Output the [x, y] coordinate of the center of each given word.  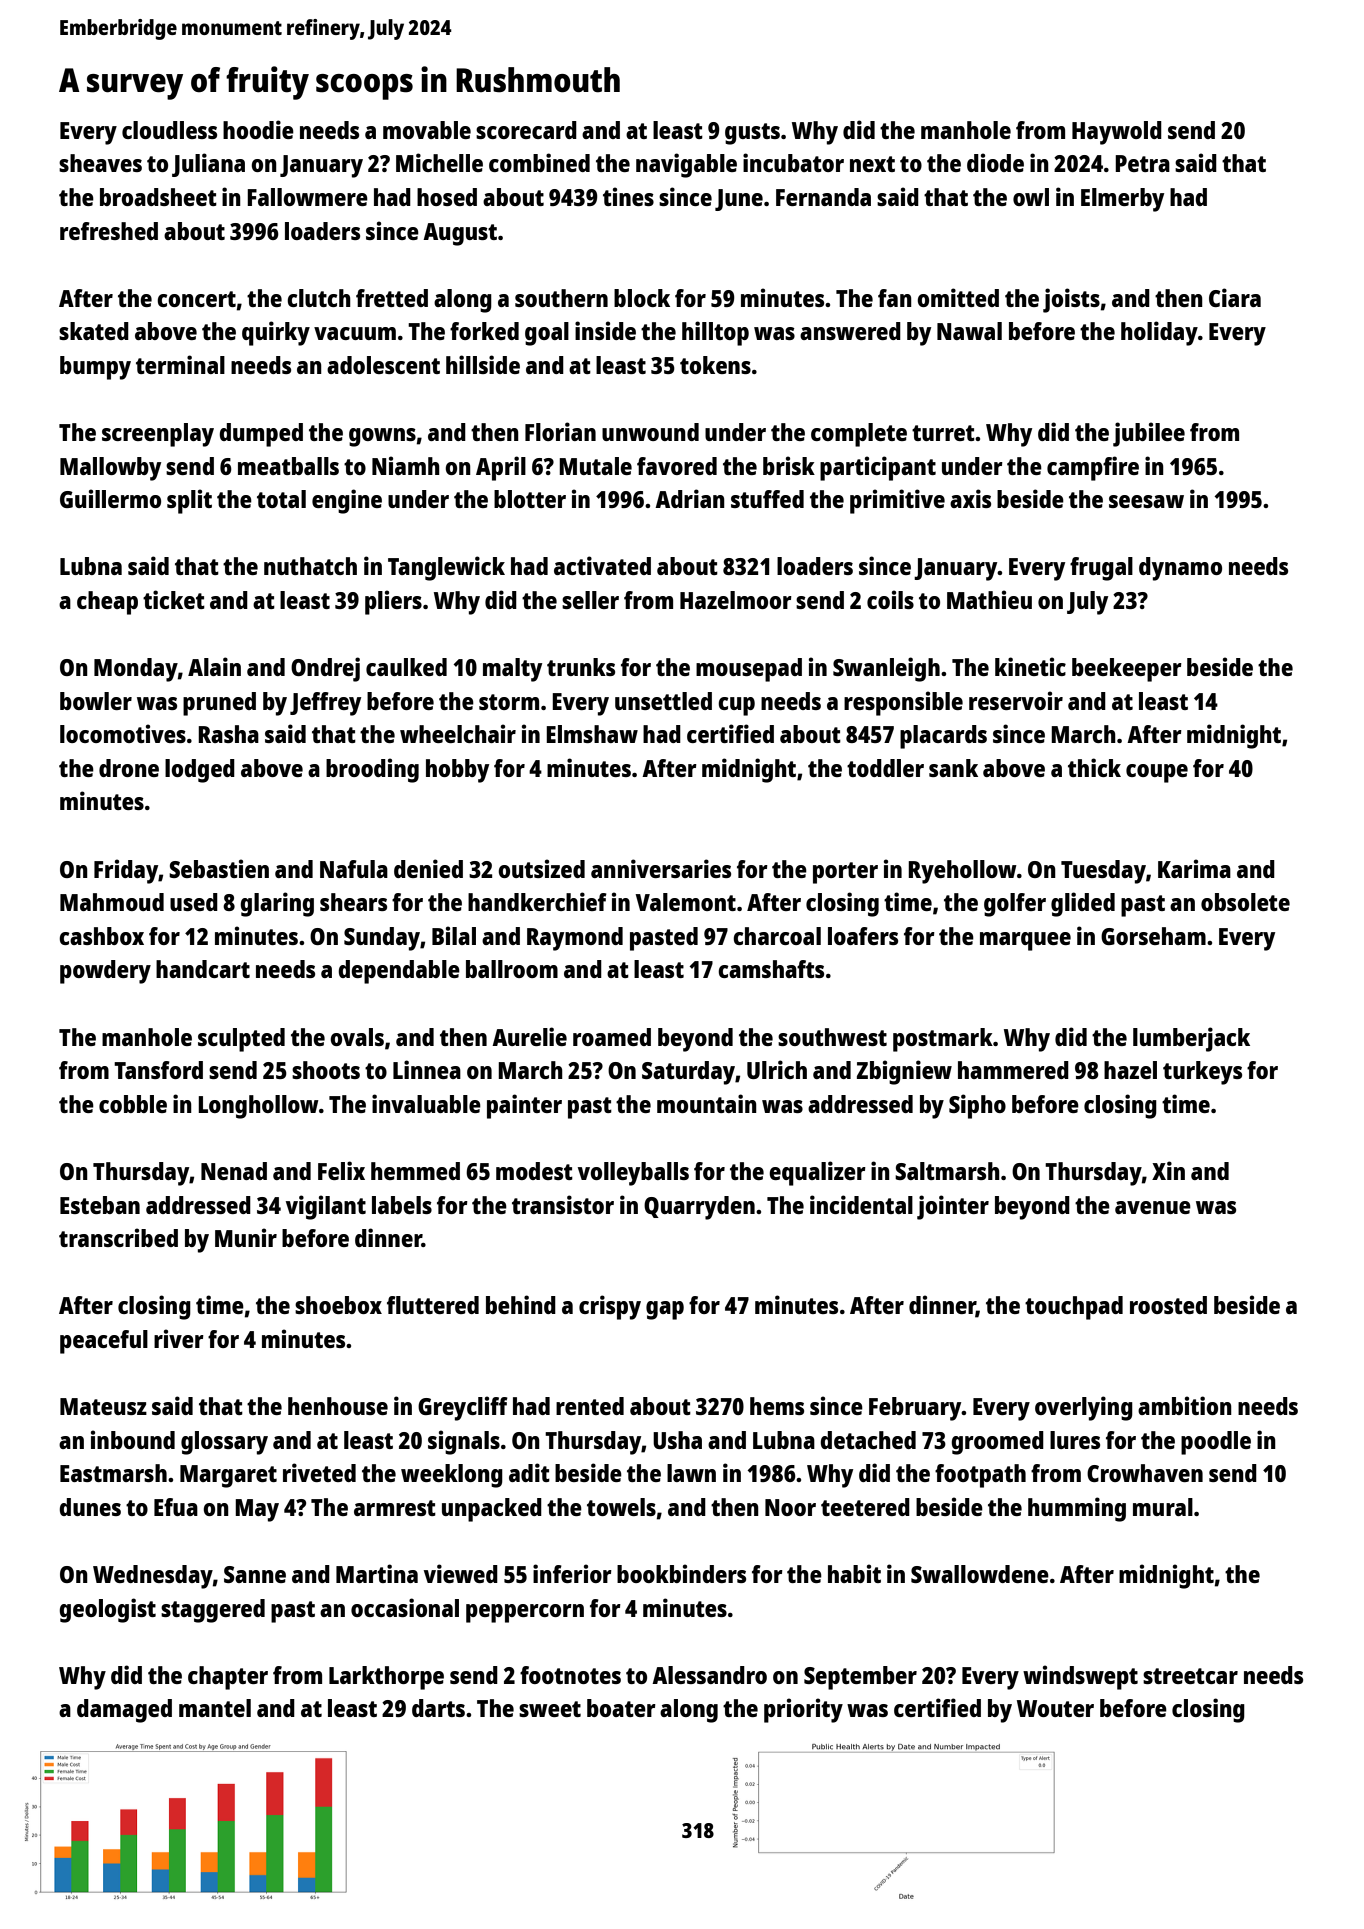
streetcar [1190, 1676]
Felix [341, 1170]
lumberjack [1191, 1039]
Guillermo [110, 498]
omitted [958, 297]
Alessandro [709, 1675]
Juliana [208, 165]
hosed [447, 197]
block [642, 298]
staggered [213, 1611]
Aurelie [529, 1036]
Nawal [969, 331]
